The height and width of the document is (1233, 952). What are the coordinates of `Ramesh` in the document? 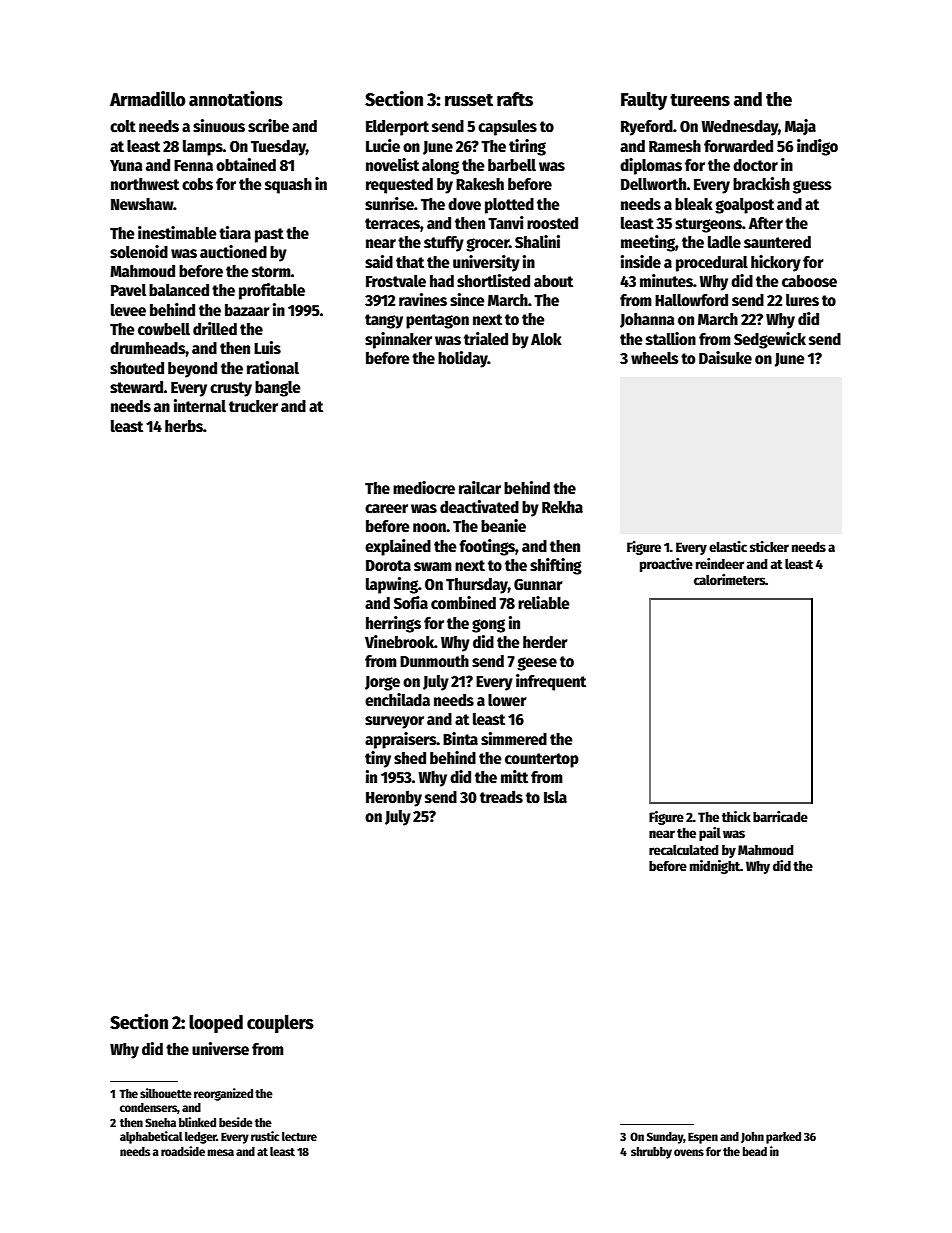 It's located at (675, 146).
